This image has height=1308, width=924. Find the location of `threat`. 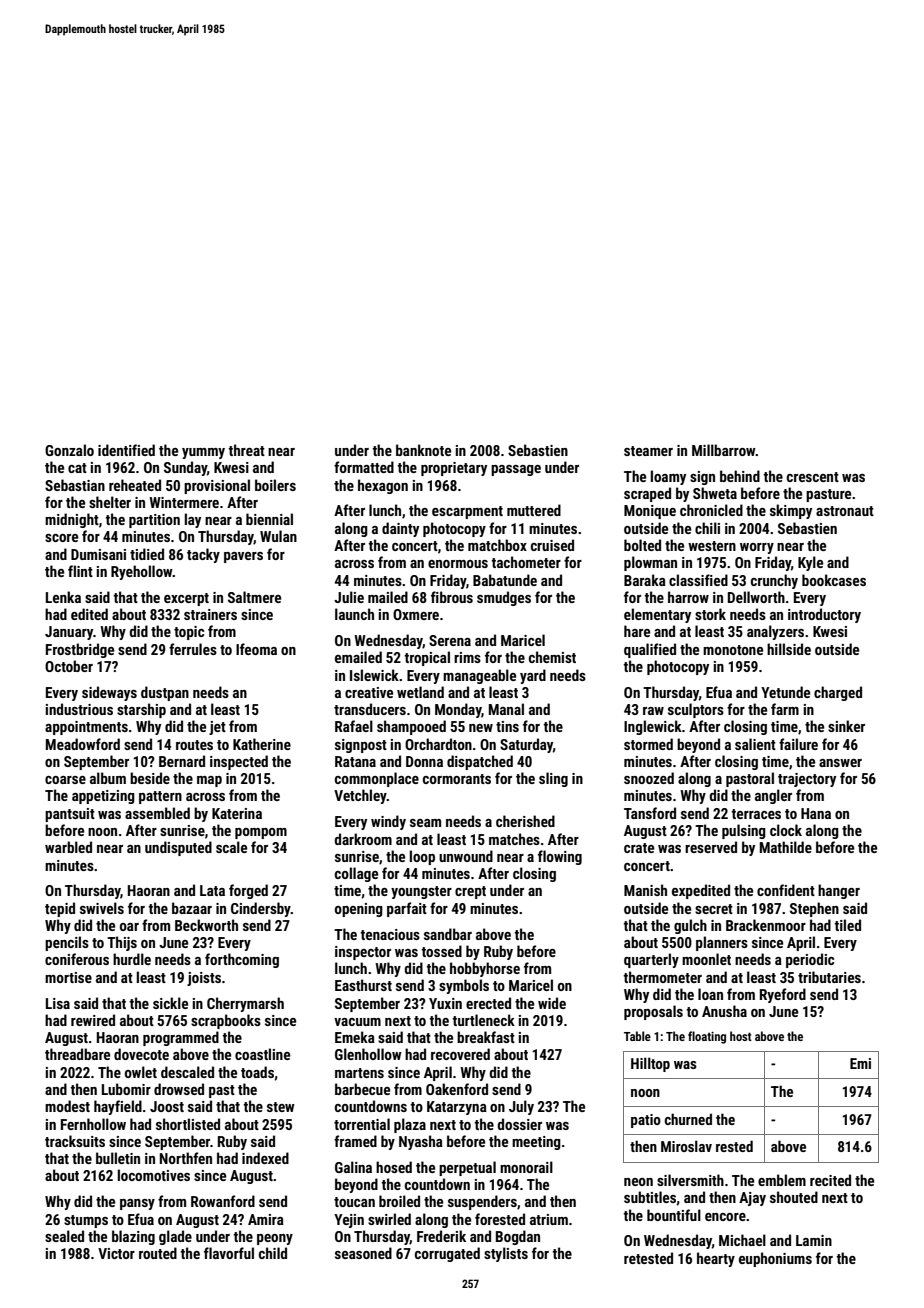

threat is located at coordinates (246, 450).
